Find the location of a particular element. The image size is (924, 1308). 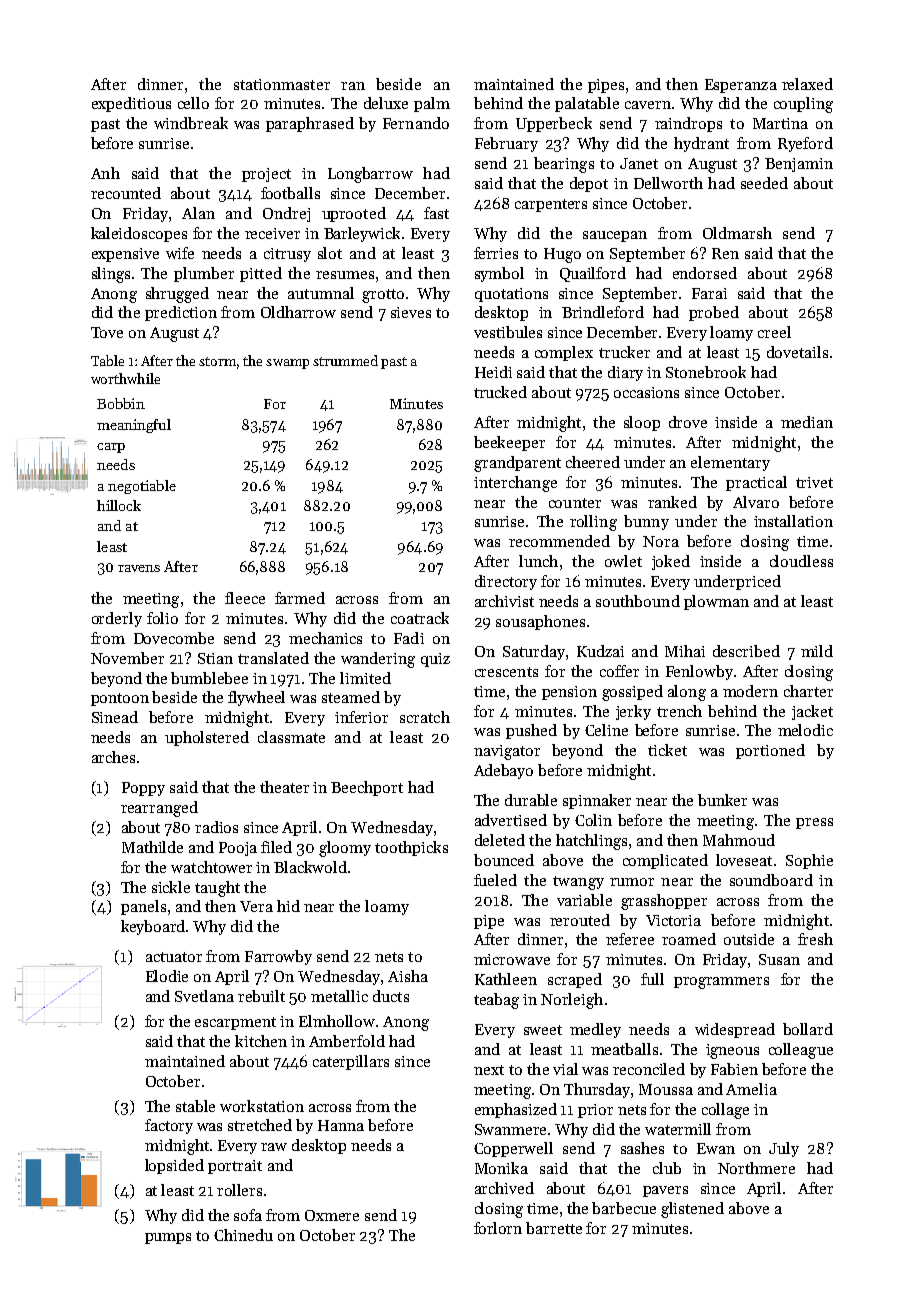

Martina is located at coordinates (780, 123).
